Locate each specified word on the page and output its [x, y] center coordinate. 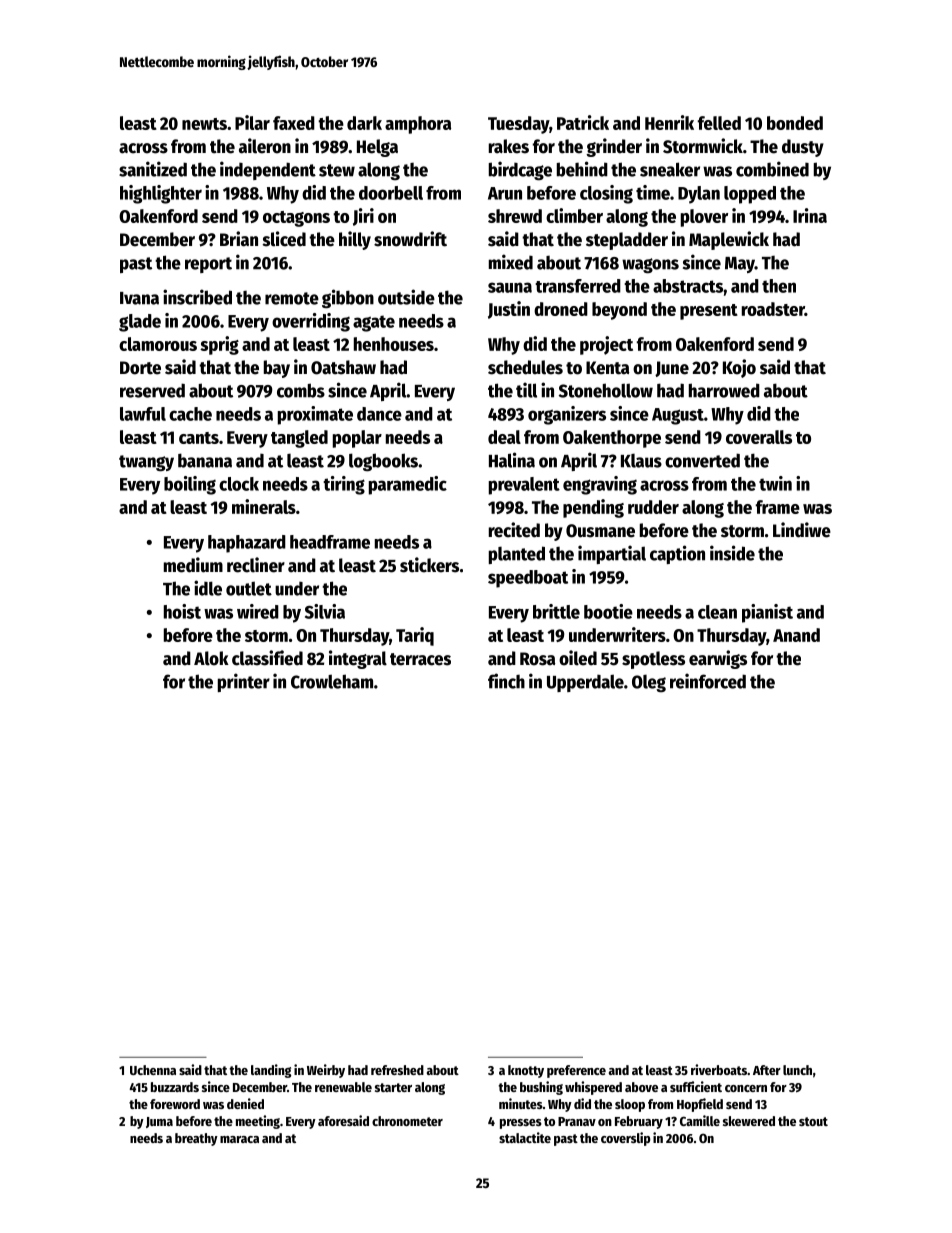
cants [199, 438]
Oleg [649, 683]
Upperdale [585, 683]
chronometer [407, 1121]
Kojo [739, 368]
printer [244, 682]
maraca [239, 1139]
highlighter [161, 194]
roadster [773, 309]
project [606, 345]
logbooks [383, 462]
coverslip [626, 1139]
